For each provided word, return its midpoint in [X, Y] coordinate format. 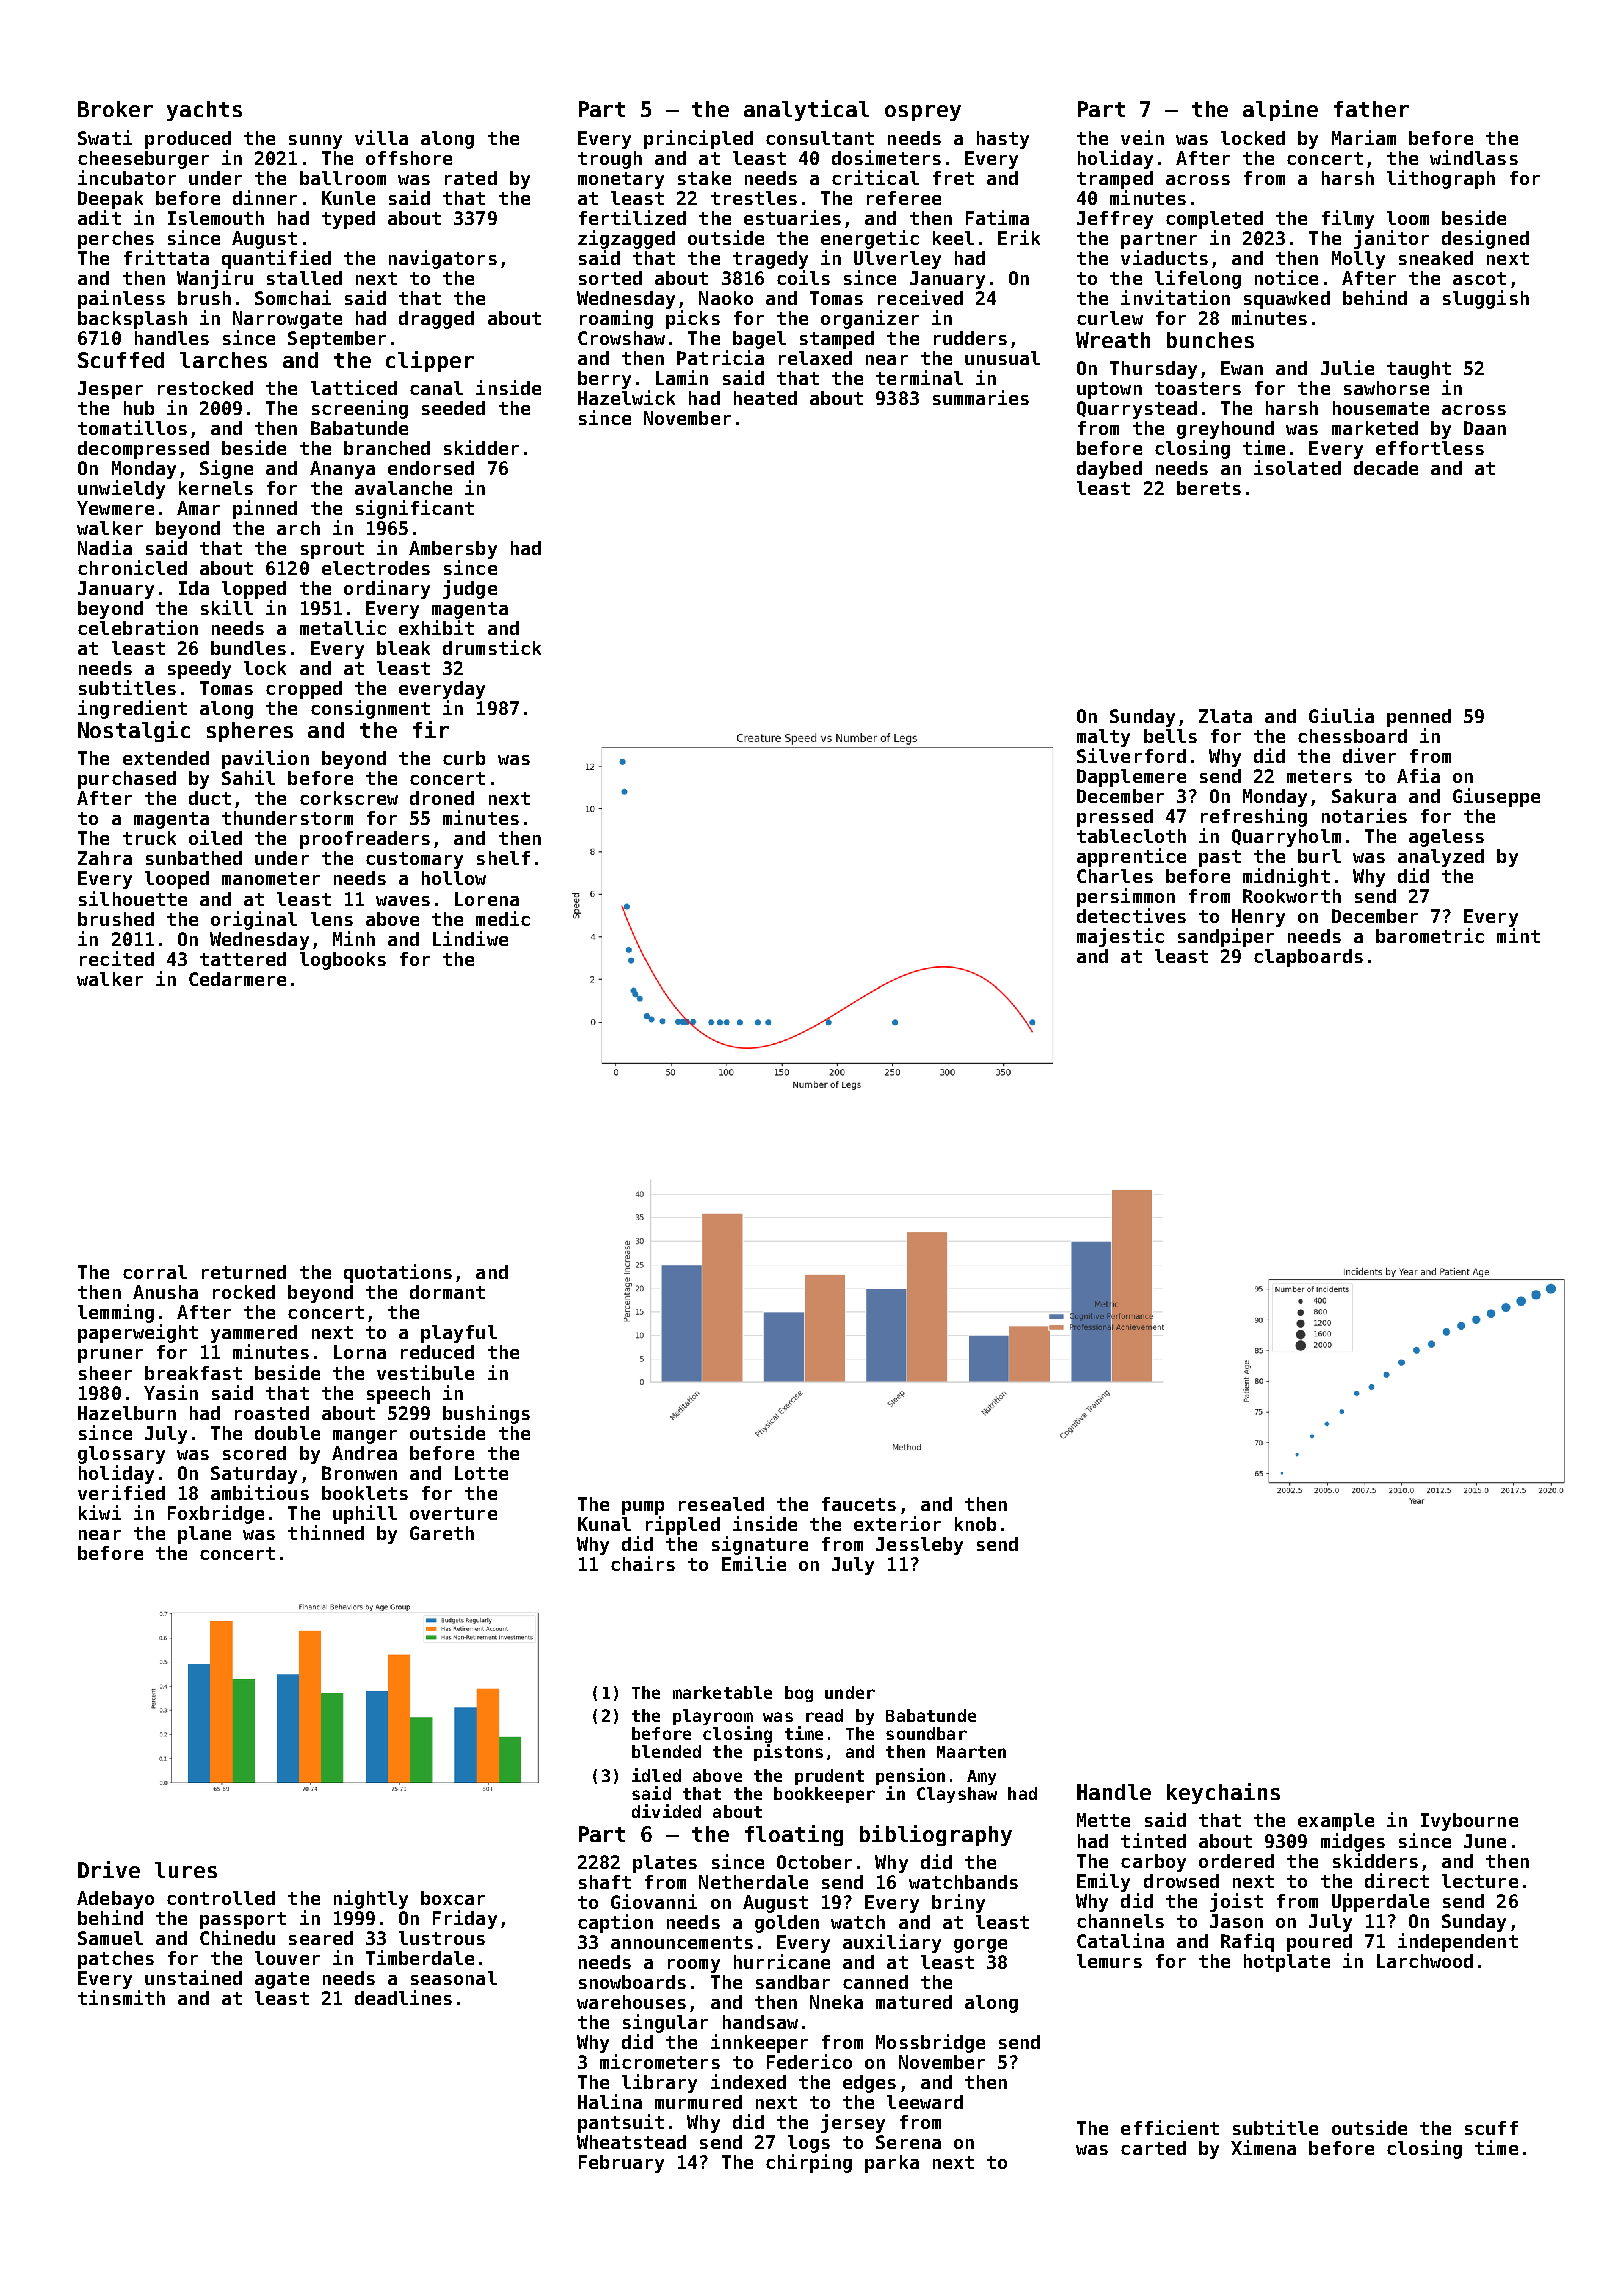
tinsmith [121, 1997]
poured [1319, 1943]
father [1371, 109]
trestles [754, 198]
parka [892, 2164]
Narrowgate [287, 320]
